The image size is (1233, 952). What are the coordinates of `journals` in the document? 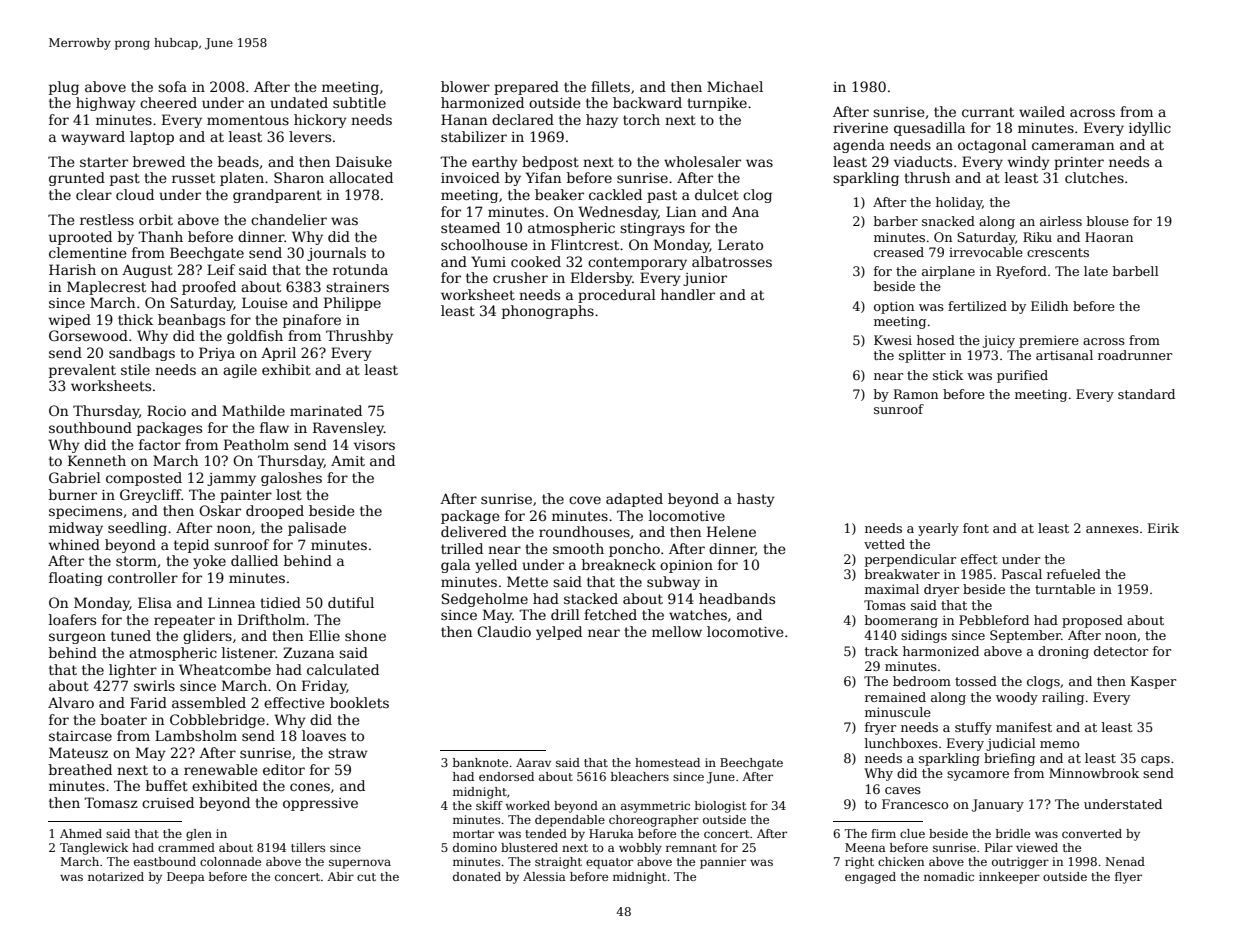 It's located at (336, 254).
